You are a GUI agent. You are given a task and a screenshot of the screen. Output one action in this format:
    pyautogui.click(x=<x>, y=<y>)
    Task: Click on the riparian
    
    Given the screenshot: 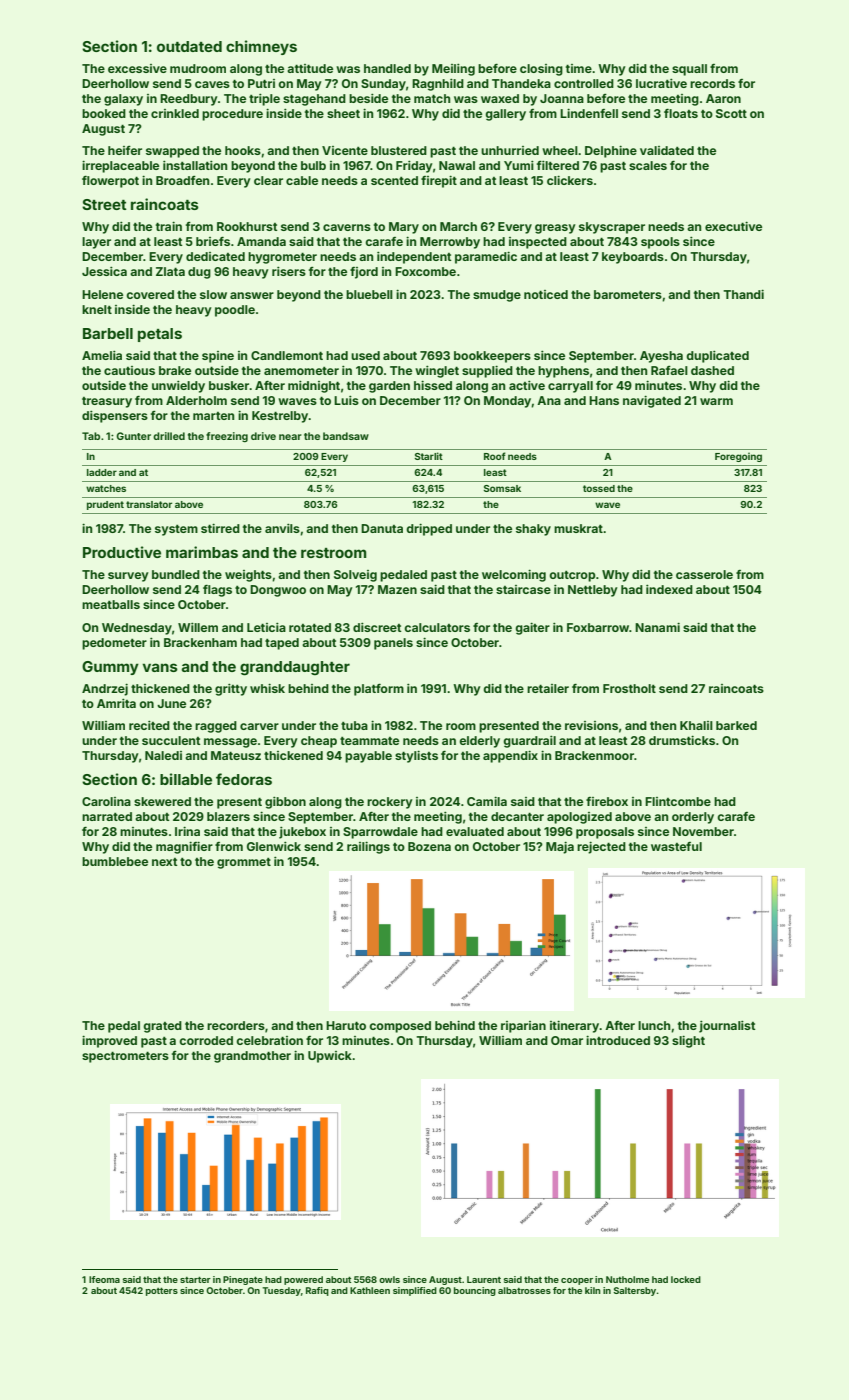 What is the action you would take?
    pyautogui.click(x=523, y=1027)
